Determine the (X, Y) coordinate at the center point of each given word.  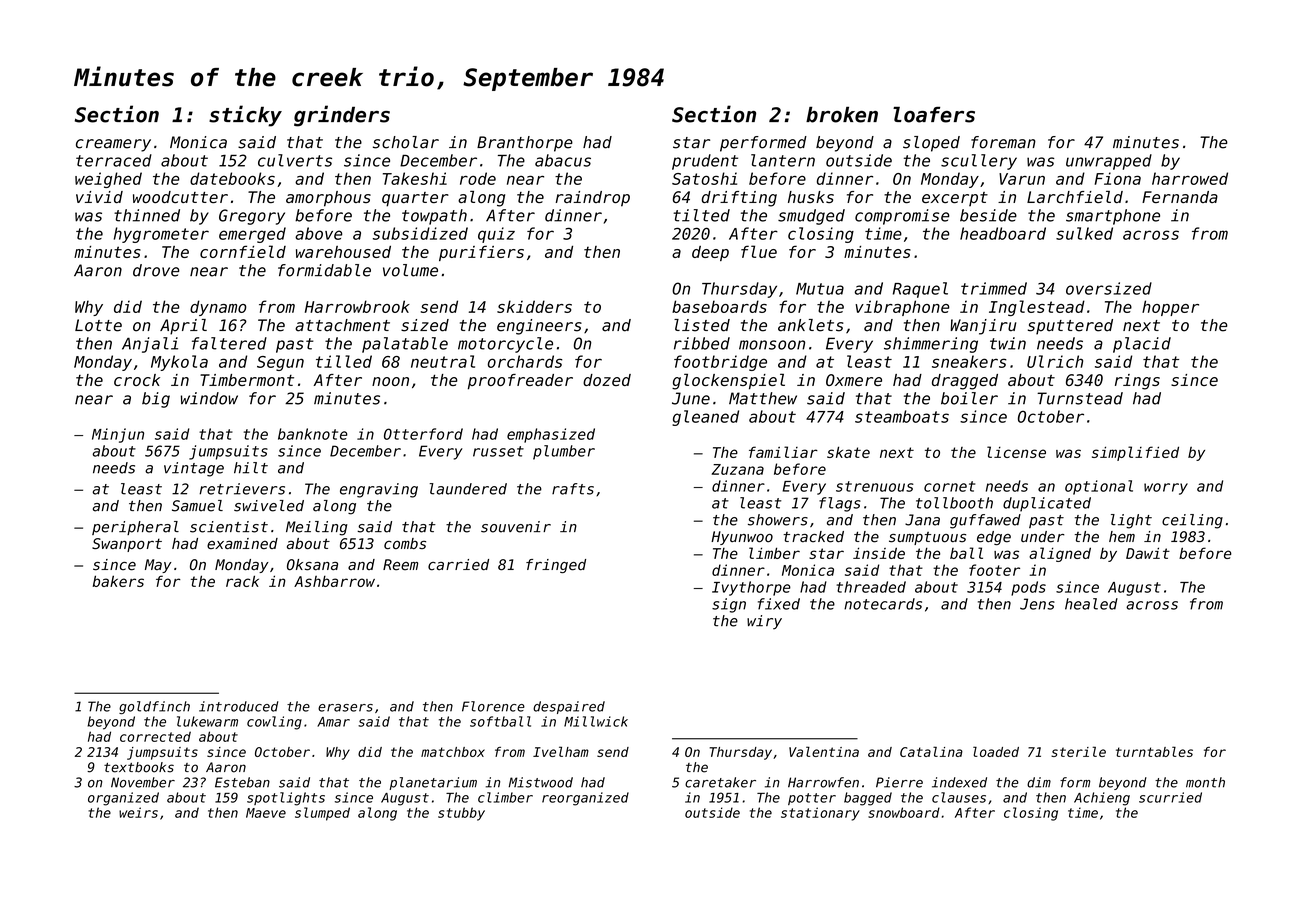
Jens (1037, 604)
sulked (1084, 233)
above (318, 233)
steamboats (902, 416)
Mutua (820, 289)
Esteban (242, 782)
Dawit (1148, 553)
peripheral (135, 528)
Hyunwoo (742, 538)
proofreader (520, 382)
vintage (194, 469)
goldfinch (154, 707)
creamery (113, 145)
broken (842, 115)
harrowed (1190, 178)
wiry (764, 622)
